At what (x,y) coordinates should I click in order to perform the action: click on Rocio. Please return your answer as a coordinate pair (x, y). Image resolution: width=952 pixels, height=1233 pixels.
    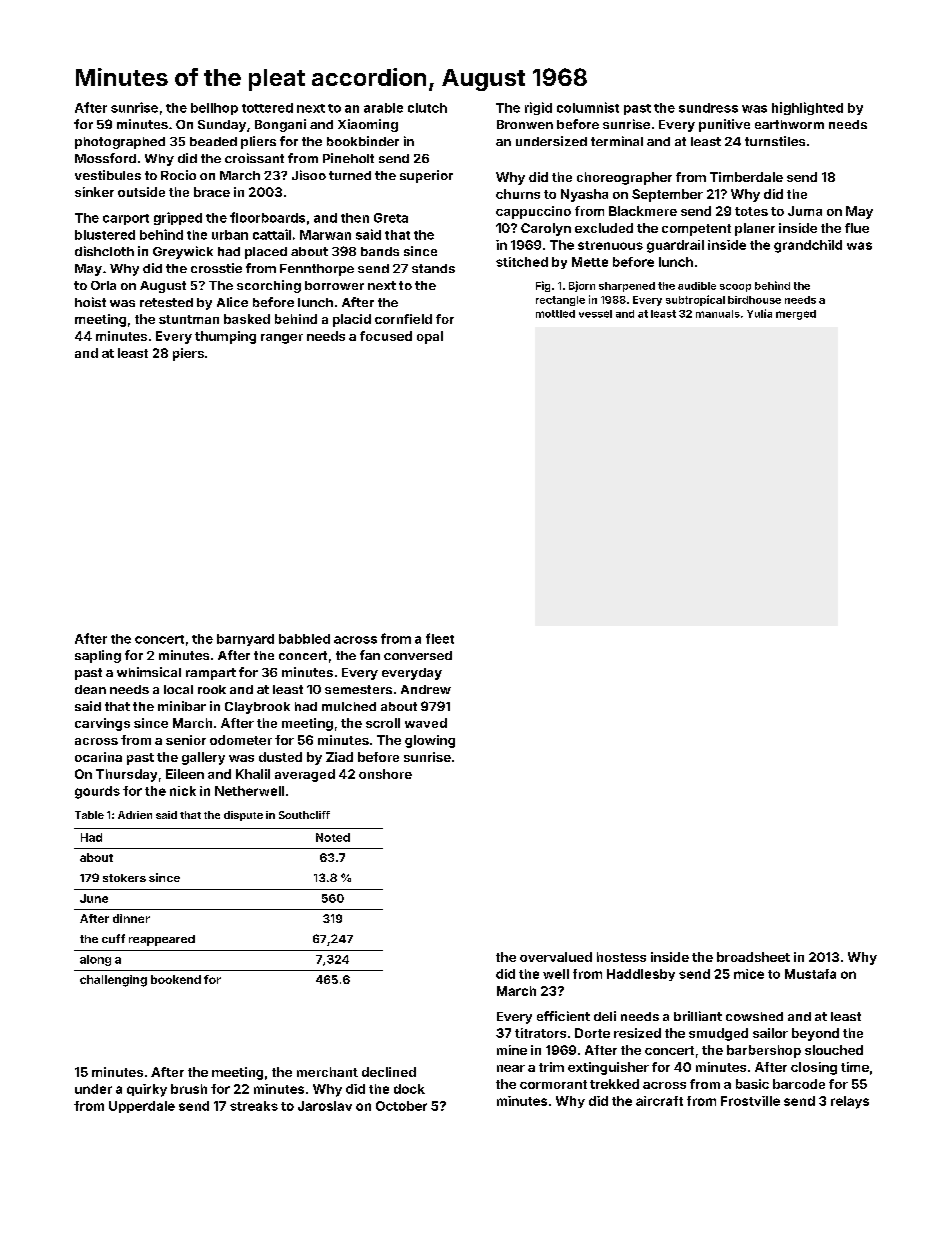
    Looking at the image, I should click on (178, 175).
